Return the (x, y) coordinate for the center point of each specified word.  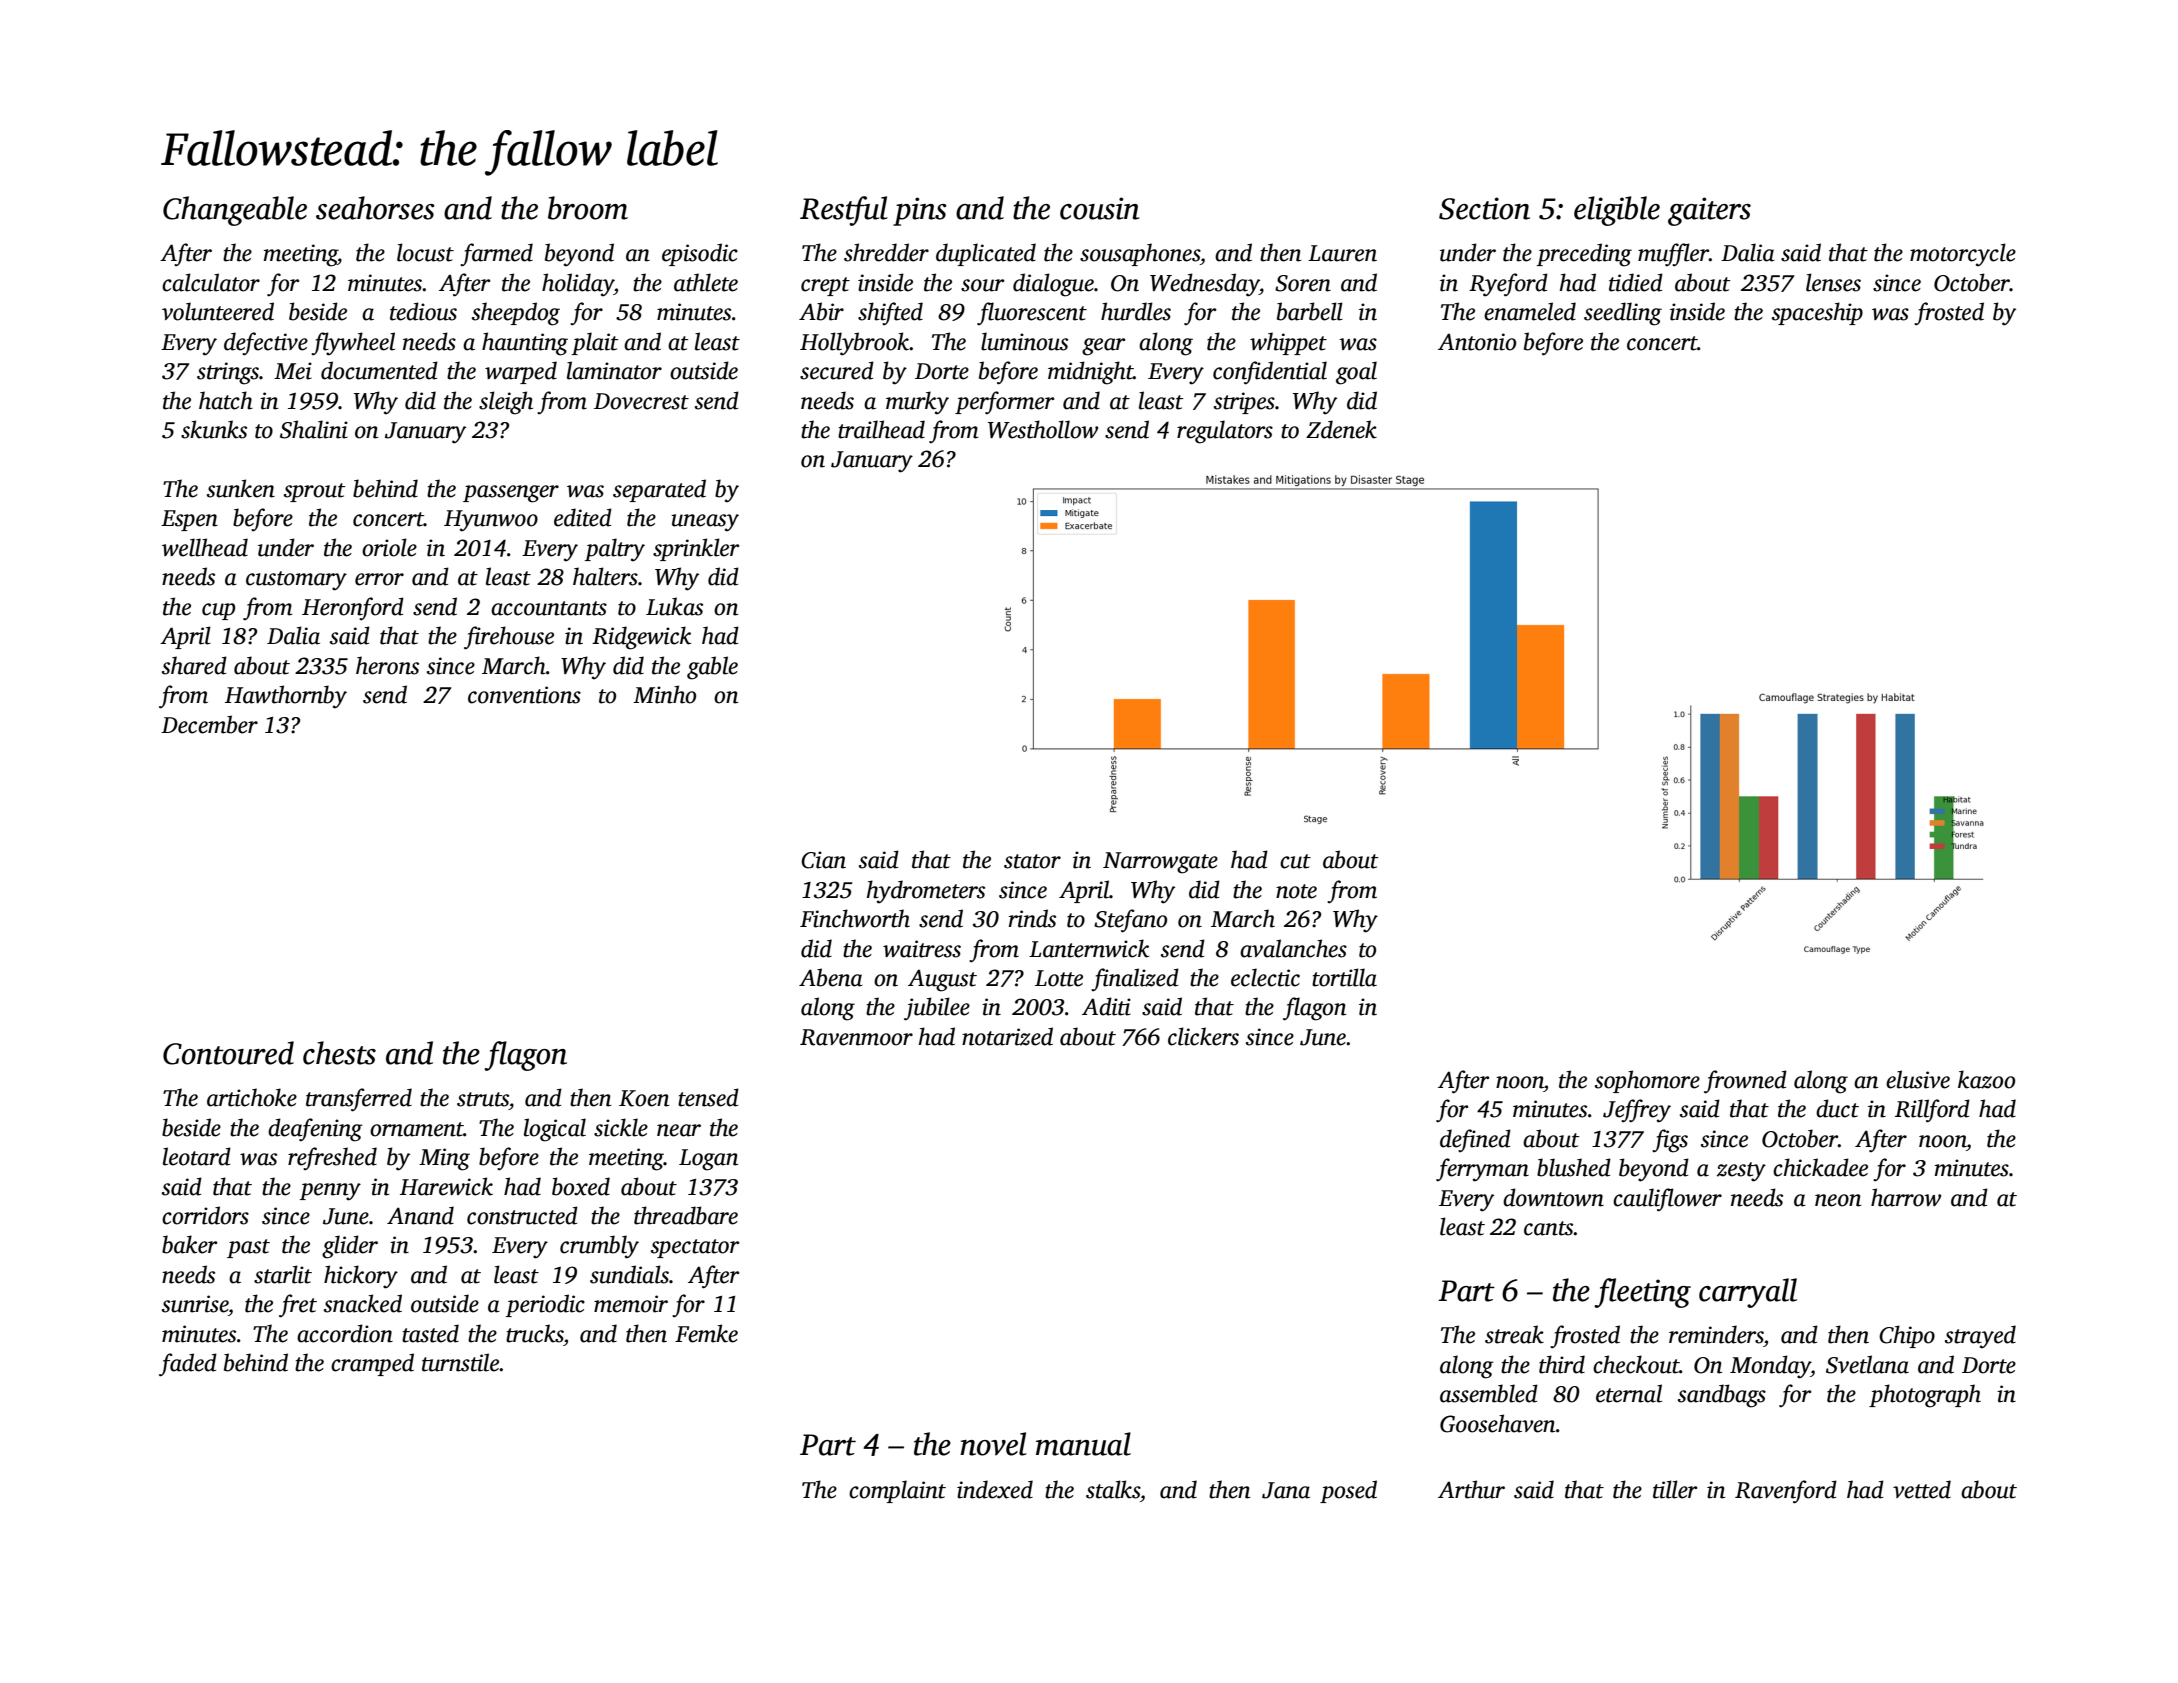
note (1296, 891)
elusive (1918, 1079)
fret (298, 1306)
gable (712, 668)
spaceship (1817, 313)
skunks (214, 429)
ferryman (1482, 1170)
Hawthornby (286, 697)
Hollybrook (854, 344)
